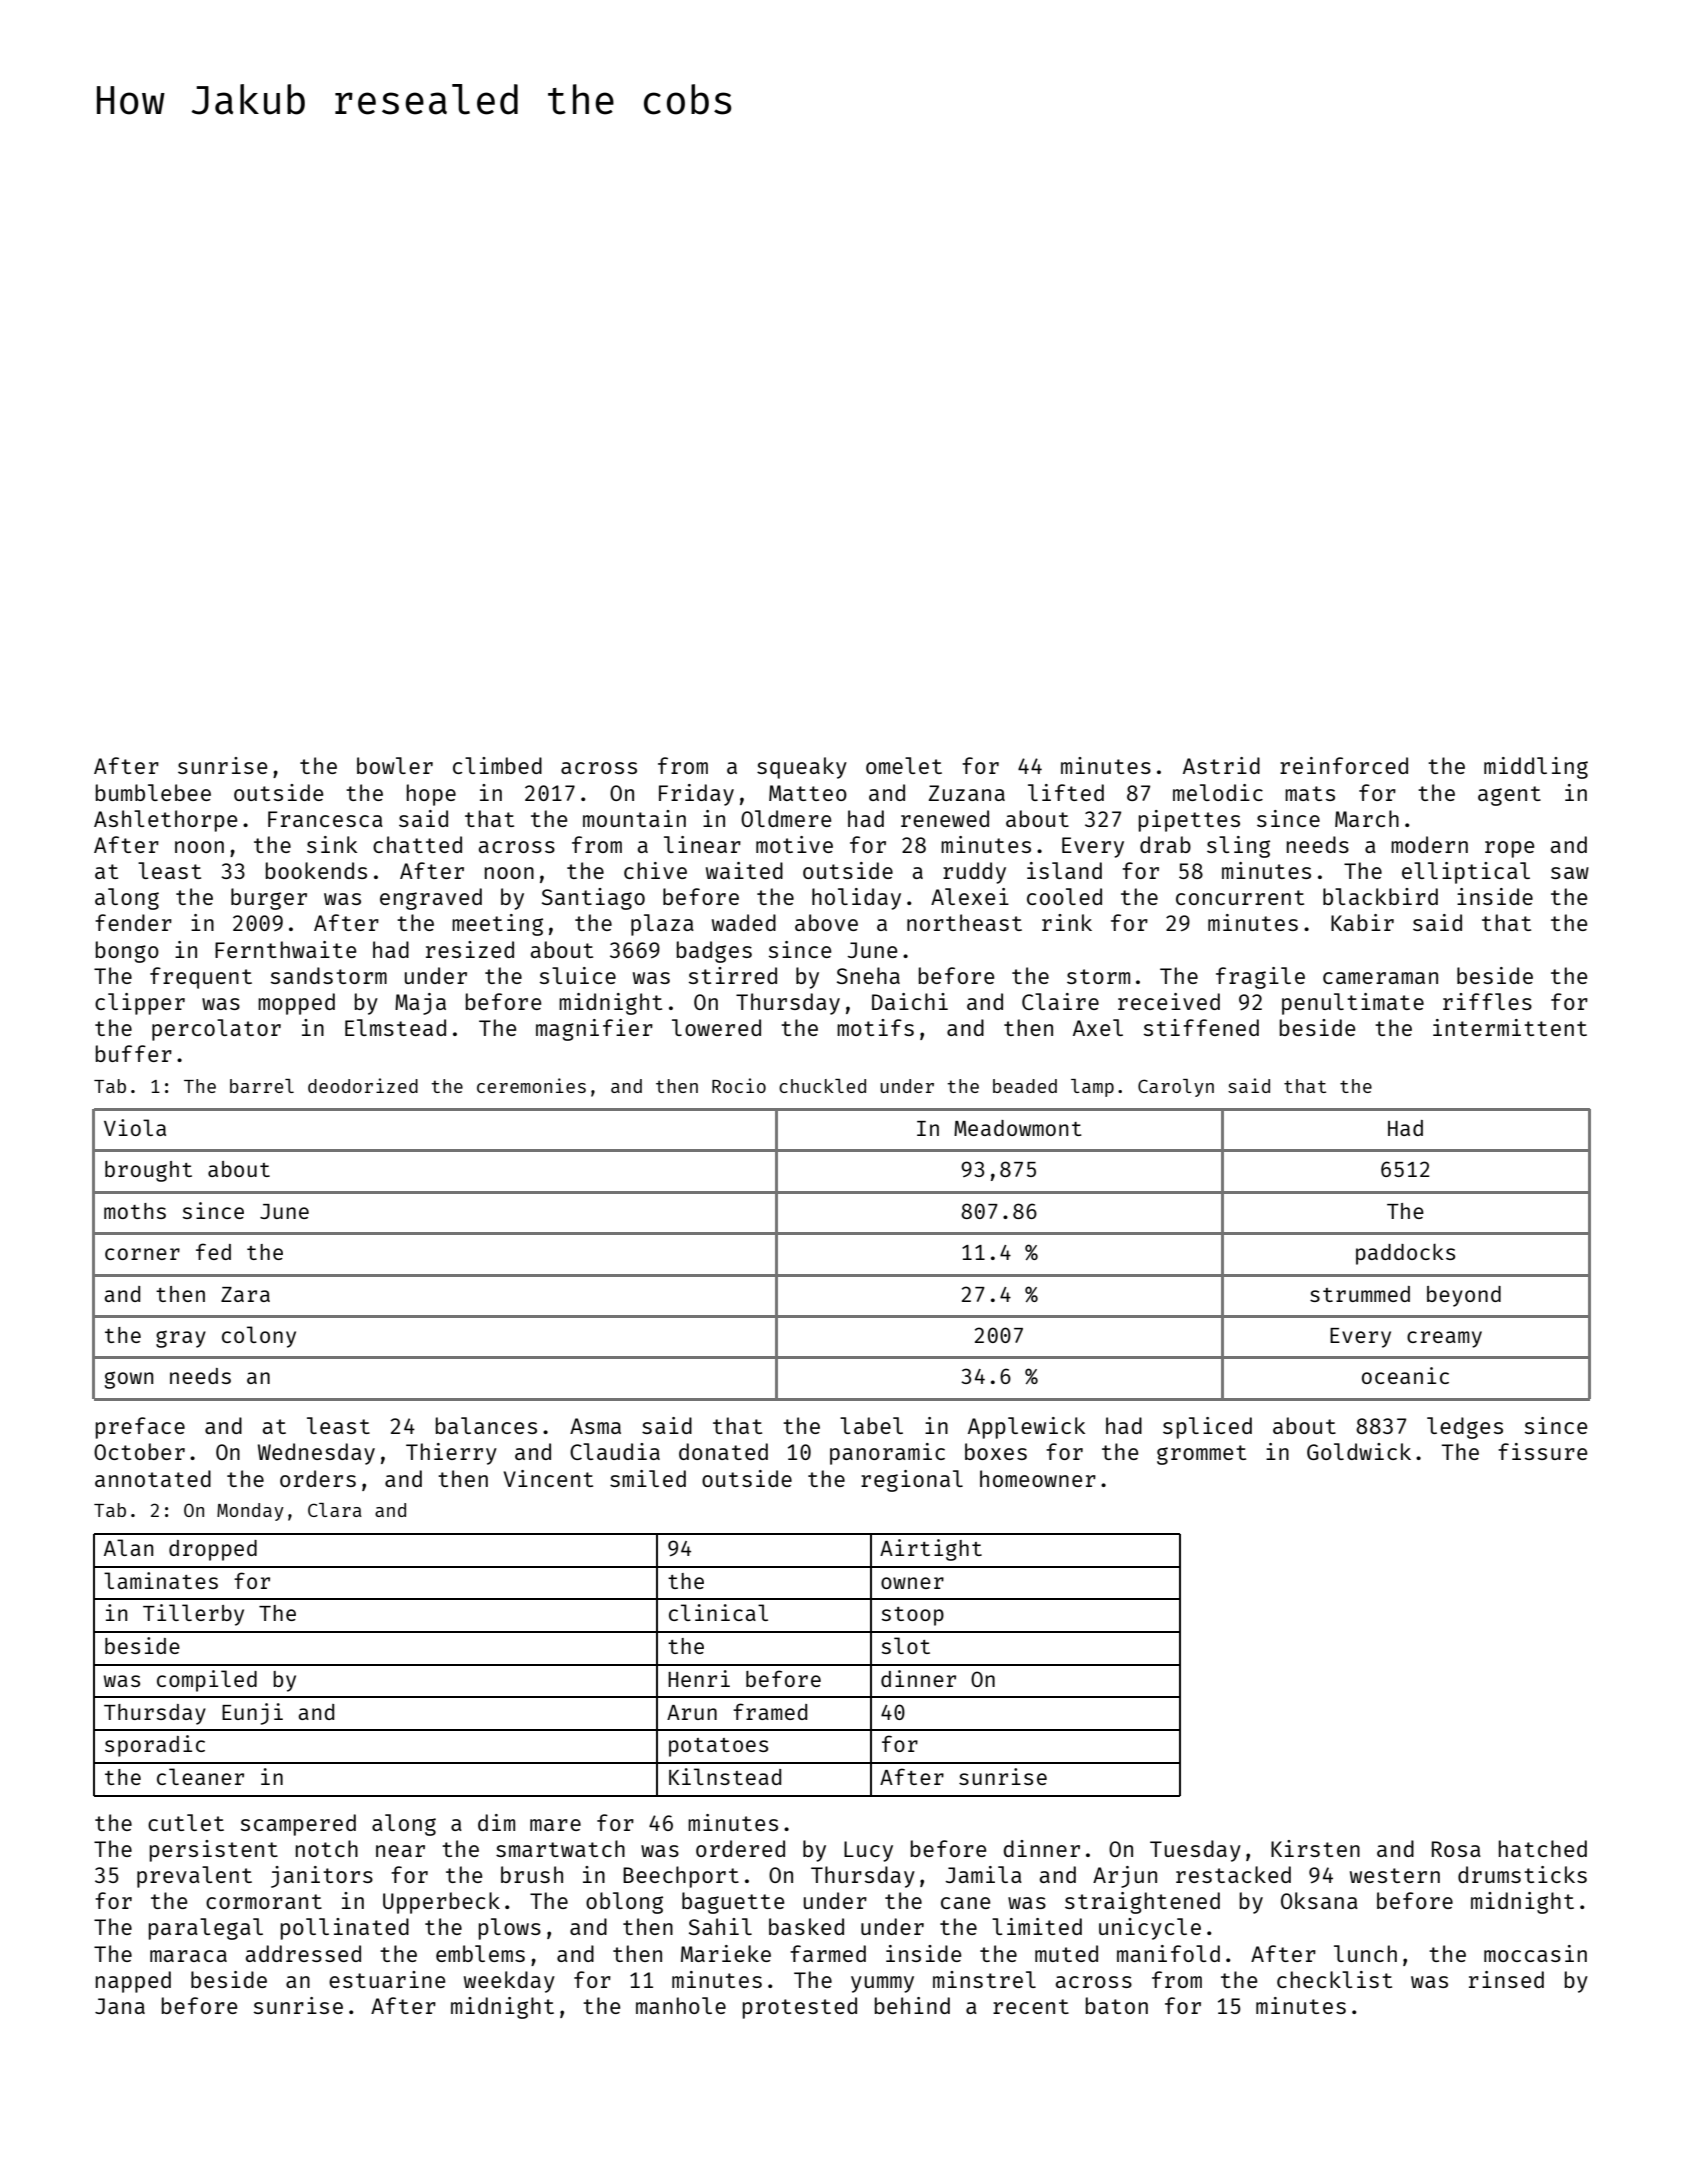 The image size is (1683, 2178). I want to click on fissure, so click(1542, 1451).
